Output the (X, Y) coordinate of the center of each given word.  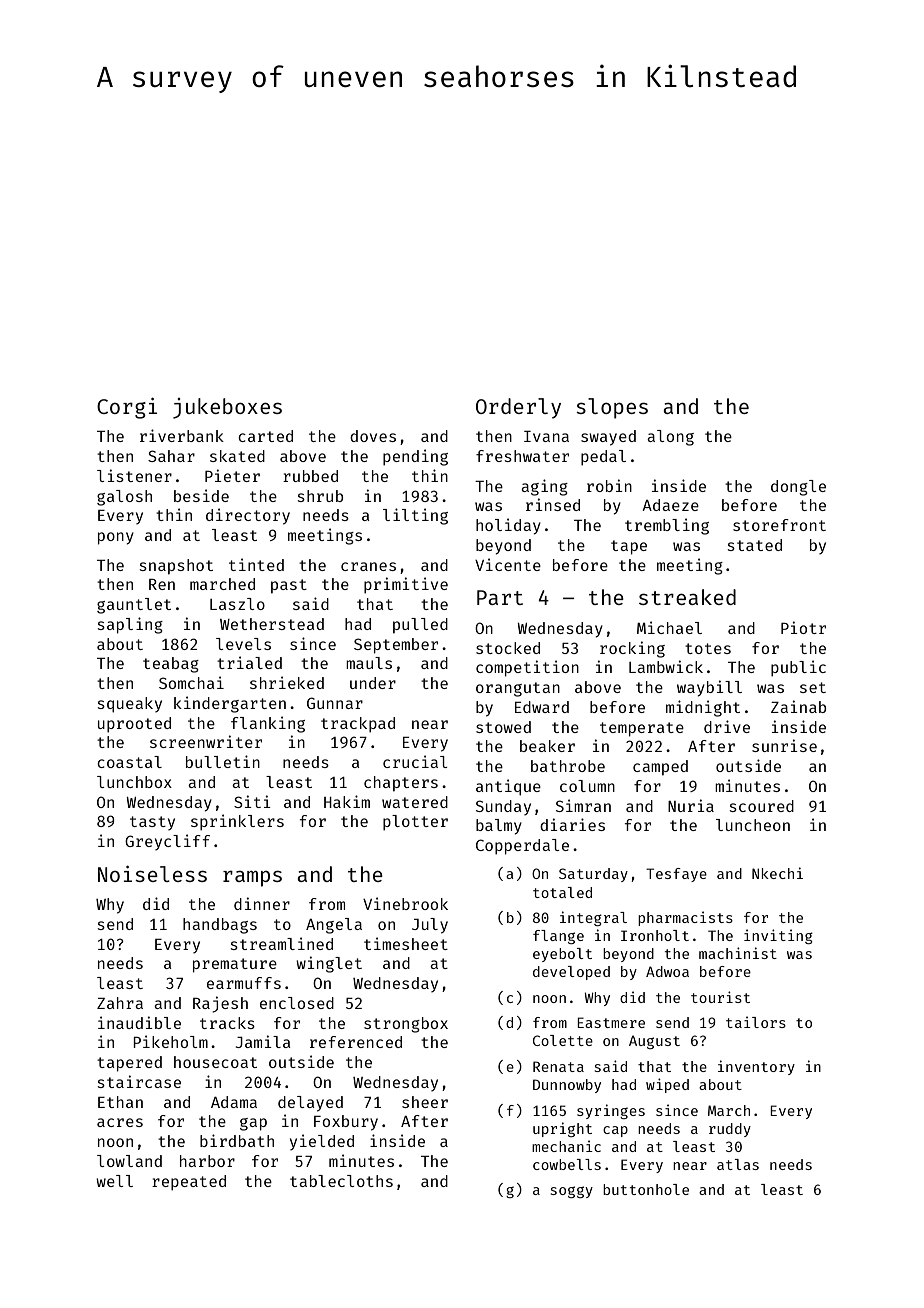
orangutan (518, 689)
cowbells (567, 1164)
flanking (268, 724)
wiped (667, 1085)
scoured (762, 806)
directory (248, 516)
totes (708, 648)
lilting (415, 516)
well (114, 1181)
